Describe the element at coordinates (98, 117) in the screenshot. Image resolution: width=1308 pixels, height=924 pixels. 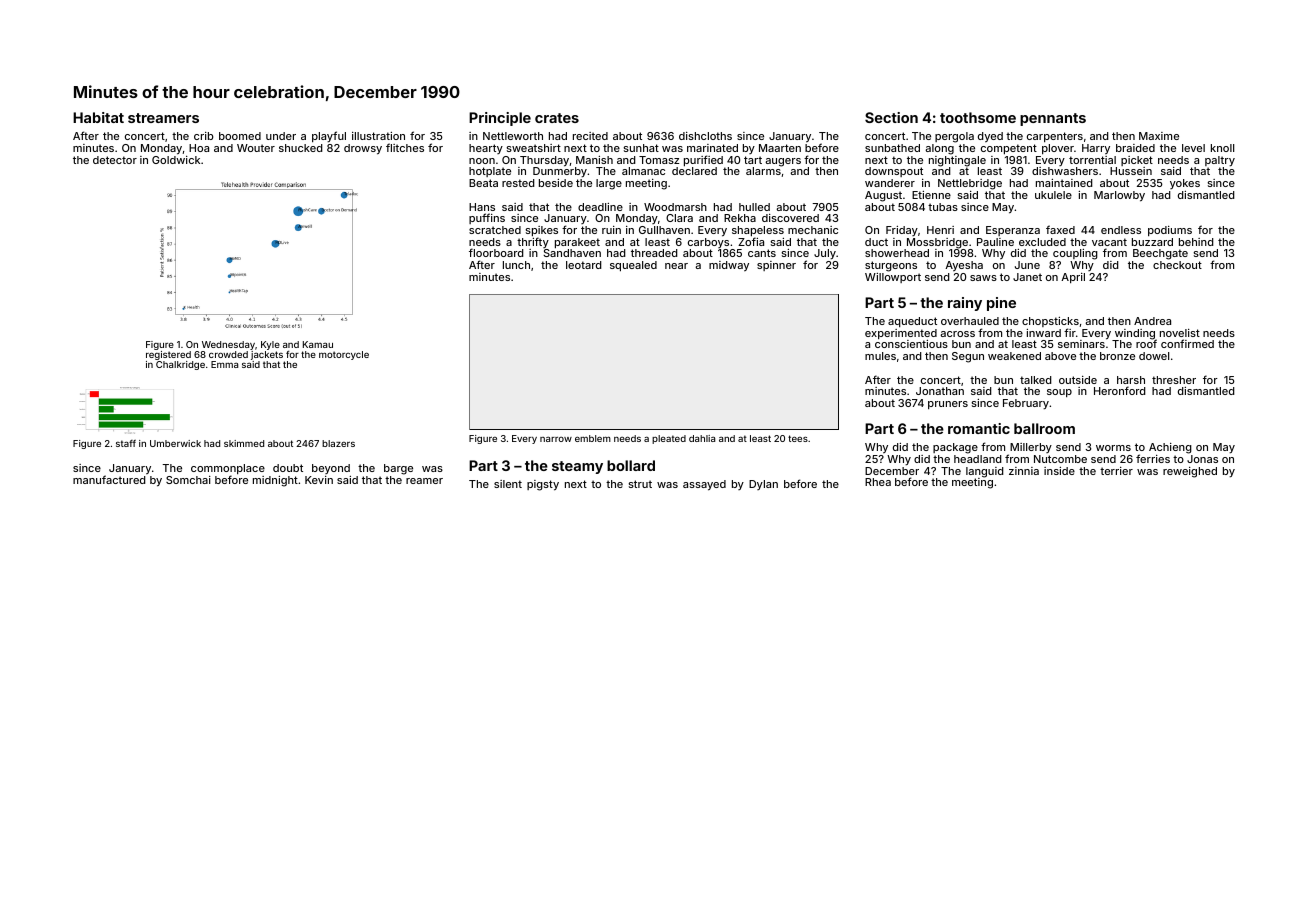
I see `Habitat` at that location.
